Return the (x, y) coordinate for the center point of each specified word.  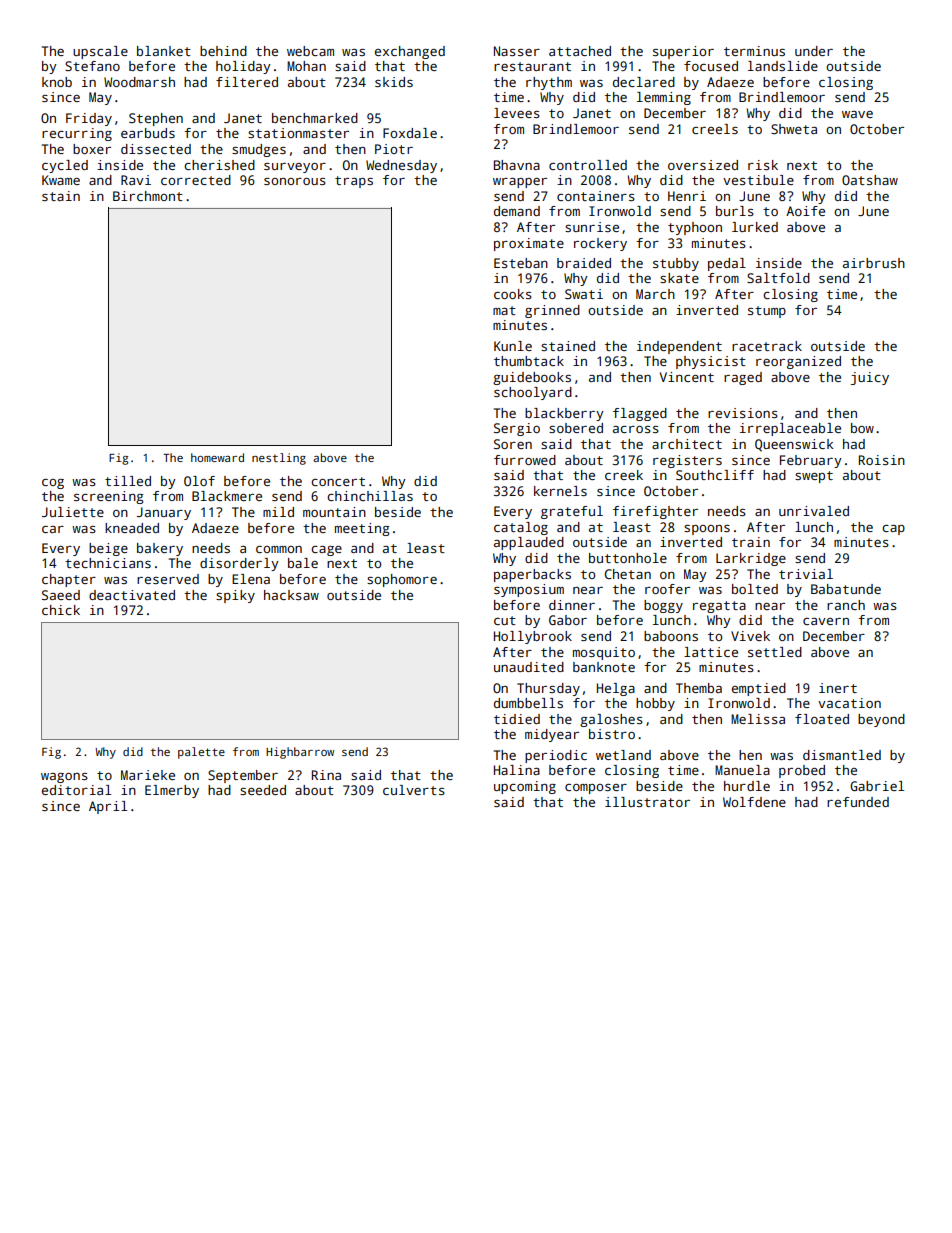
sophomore (402, 580)
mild (278, 512)
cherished (219, 165)
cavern (826, 621)
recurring (77, 134)
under (814, 51)
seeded (263, 790)
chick (61, 610)
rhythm (549, 83)
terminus (754, 51)
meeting (362, 529)
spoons (707, 530)
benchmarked (315, 118)
